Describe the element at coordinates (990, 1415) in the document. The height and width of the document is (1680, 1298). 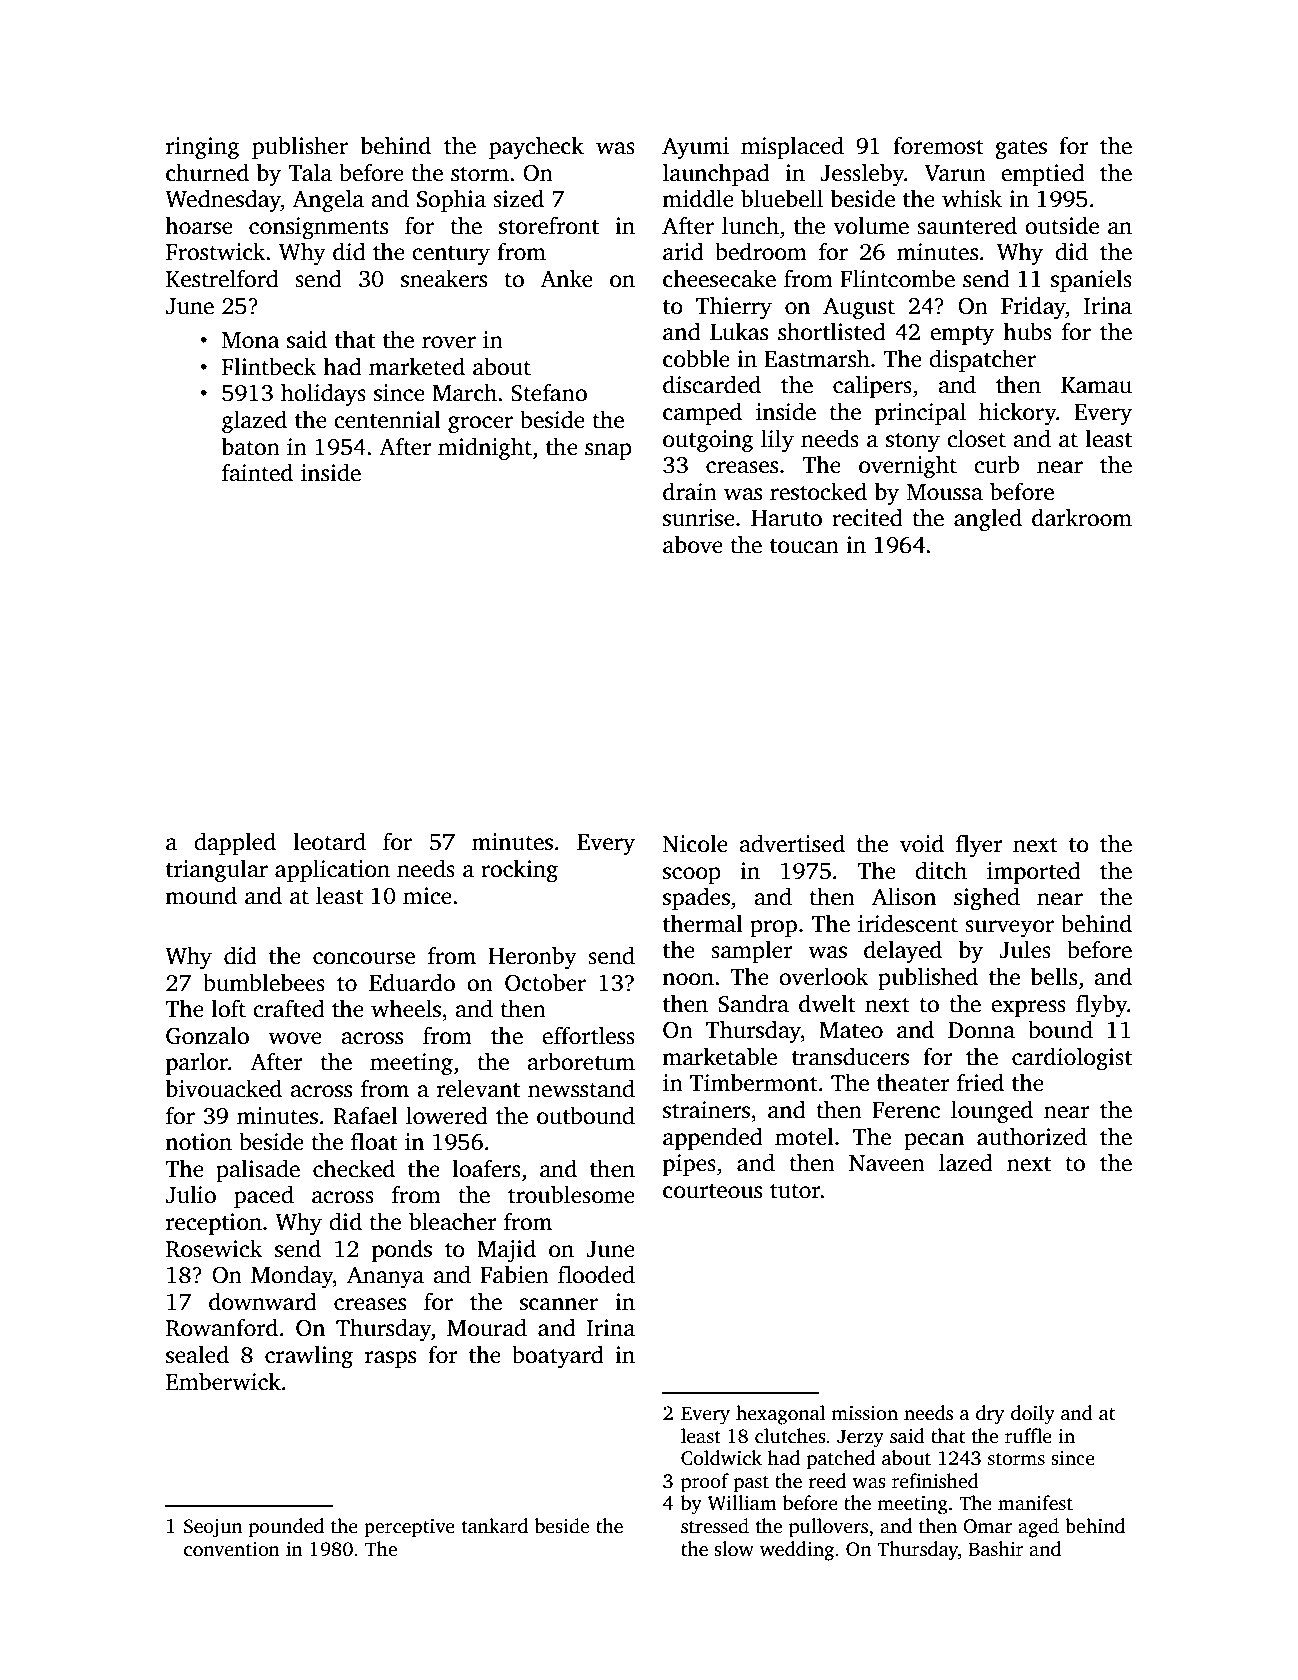
I see `dry` at that location.
